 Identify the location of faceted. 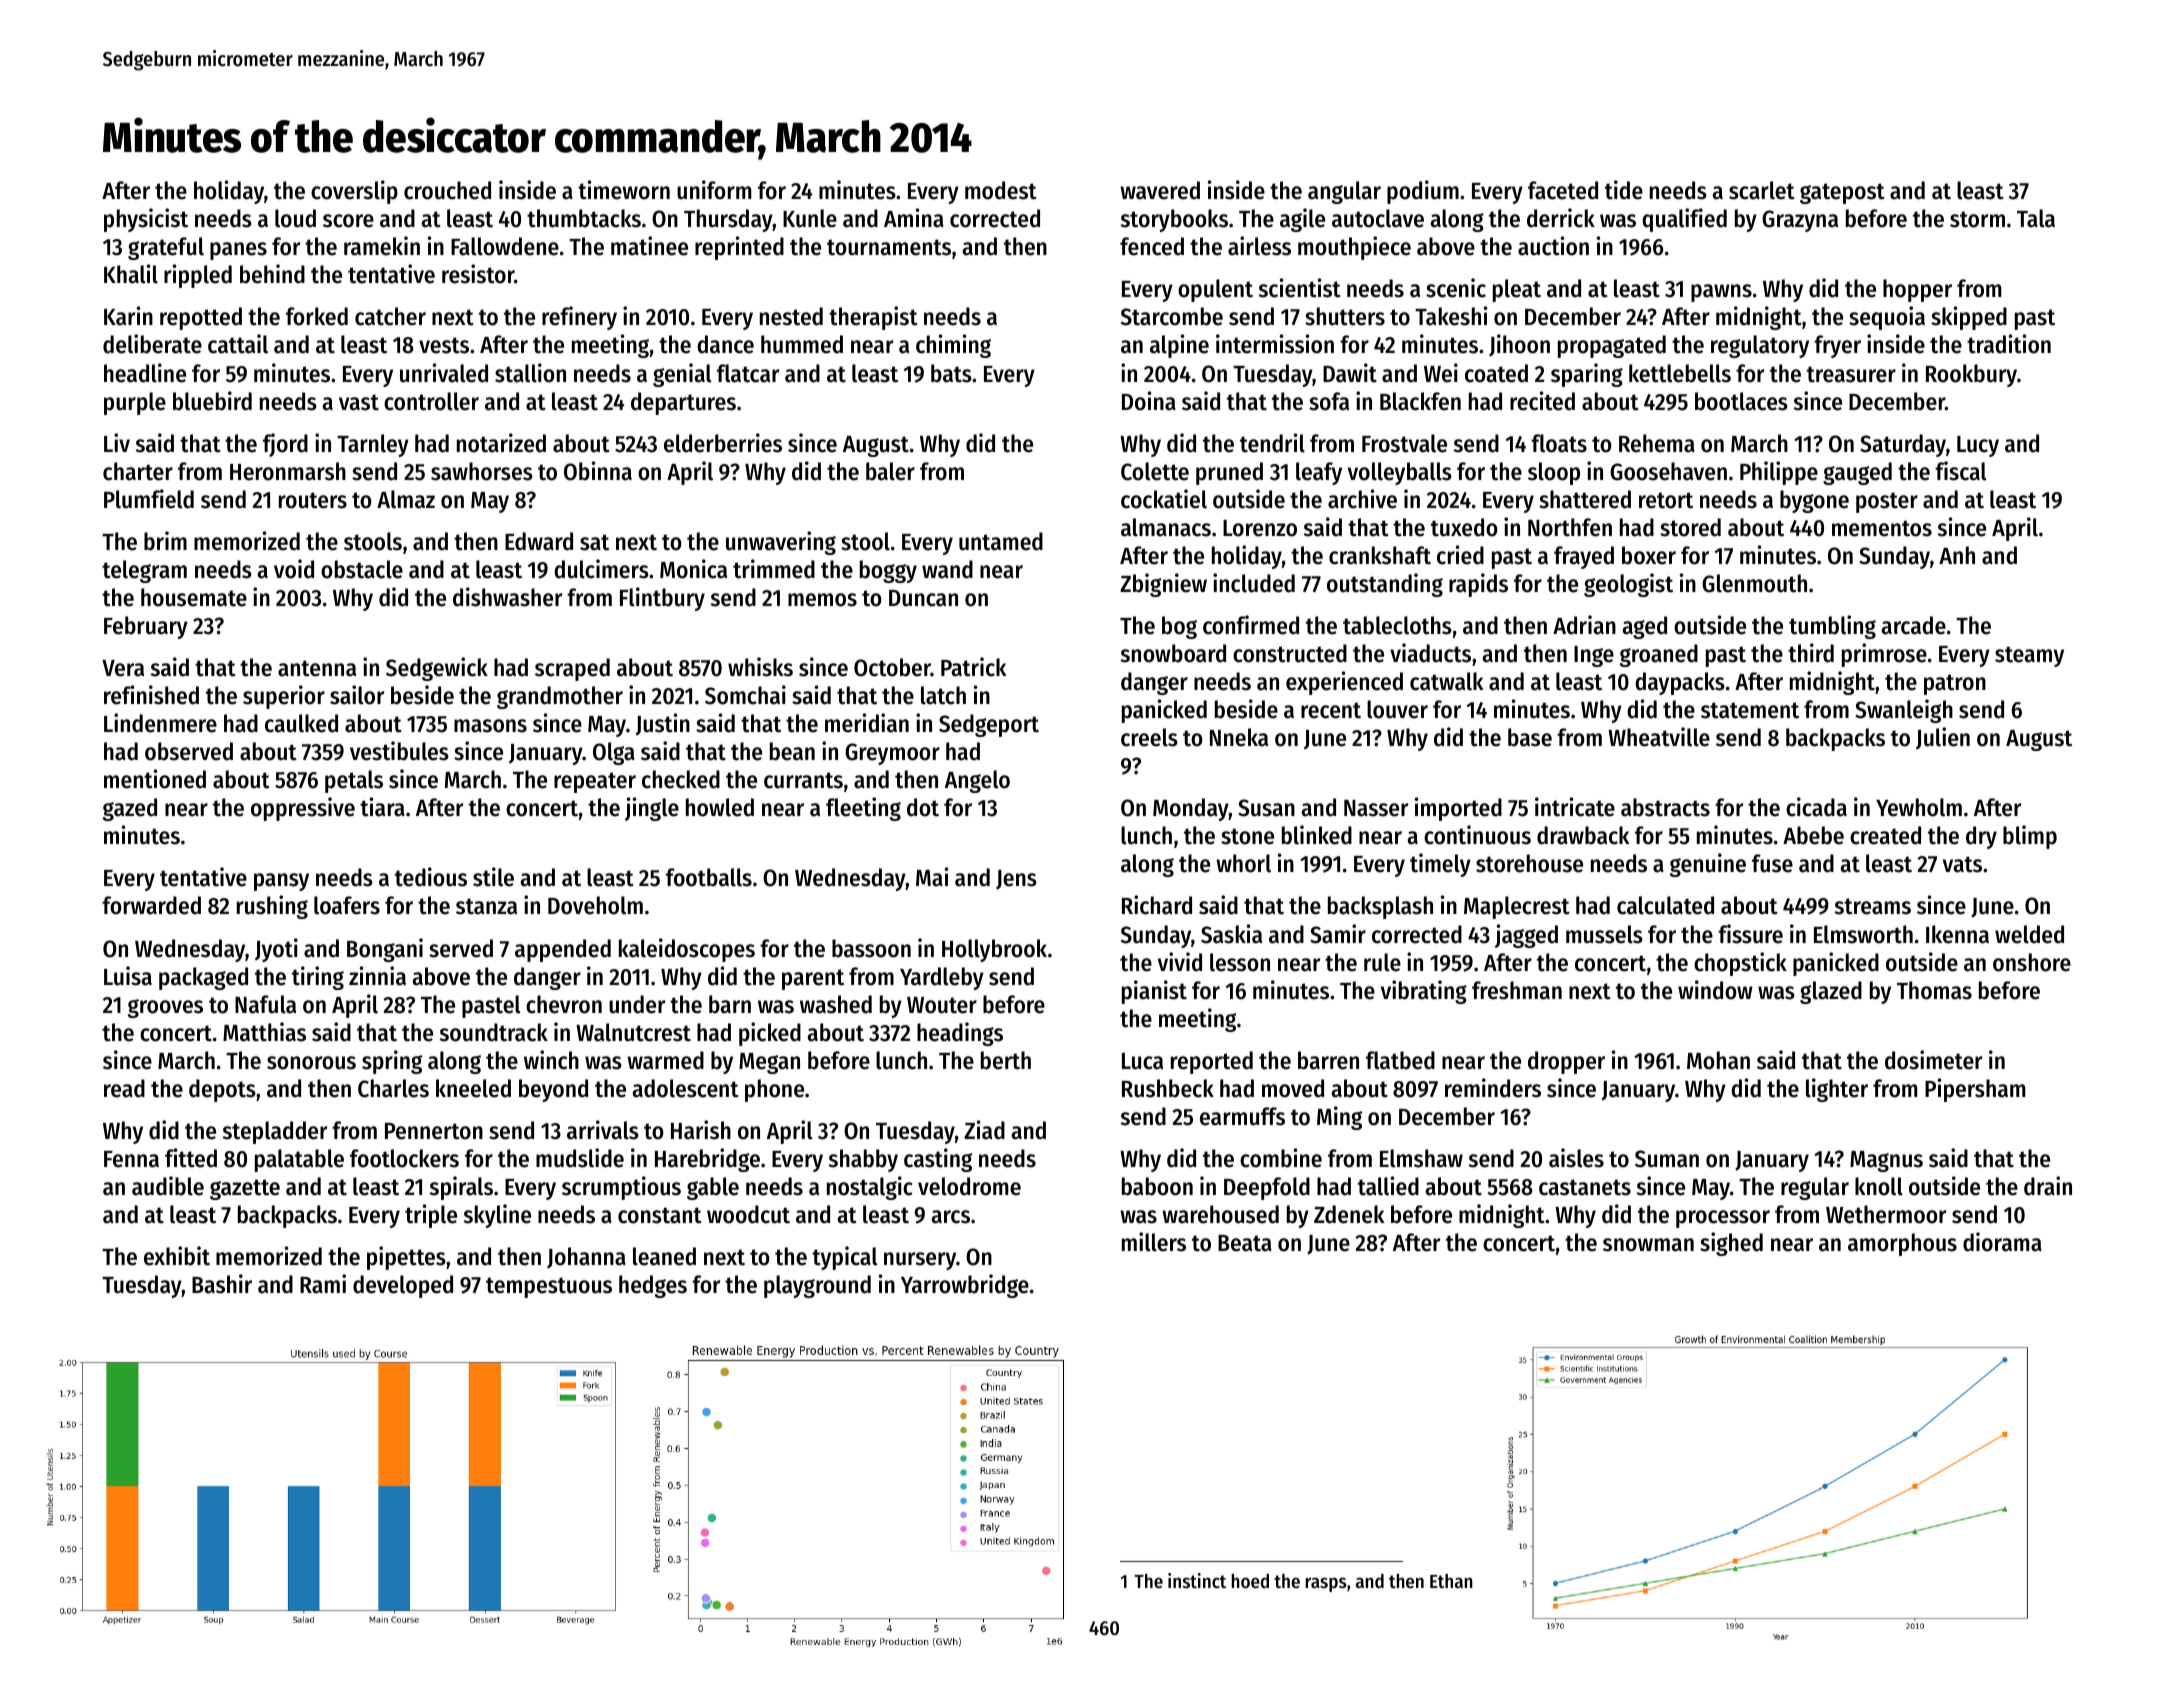
(1563, 190).
